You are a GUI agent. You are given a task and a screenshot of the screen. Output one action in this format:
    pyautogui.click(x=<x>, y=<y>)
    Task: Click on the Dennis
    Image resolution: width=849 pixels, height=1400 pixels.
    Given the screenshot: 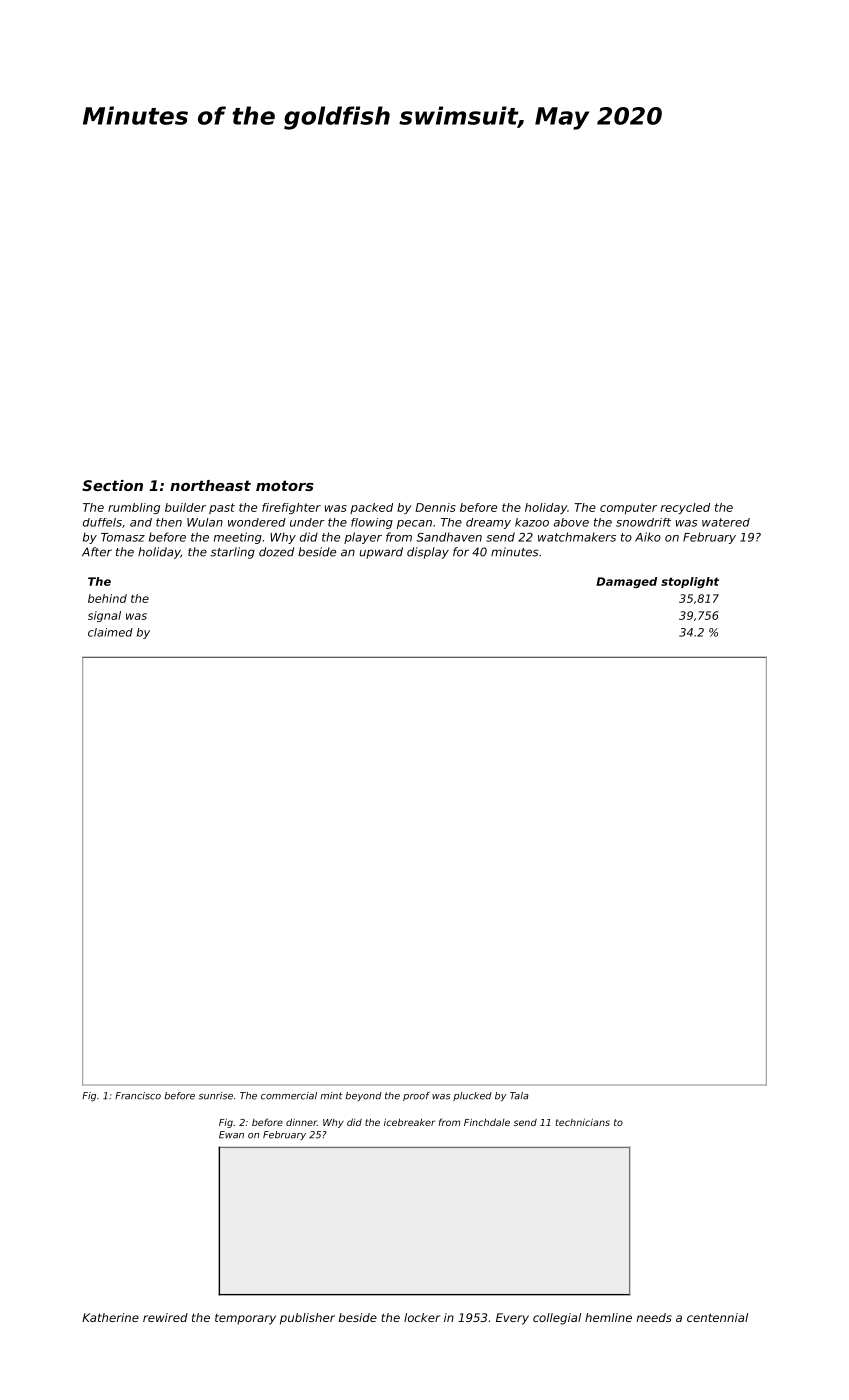 What is the action you would take?
    pyautogui.click(x=435, y=507)
